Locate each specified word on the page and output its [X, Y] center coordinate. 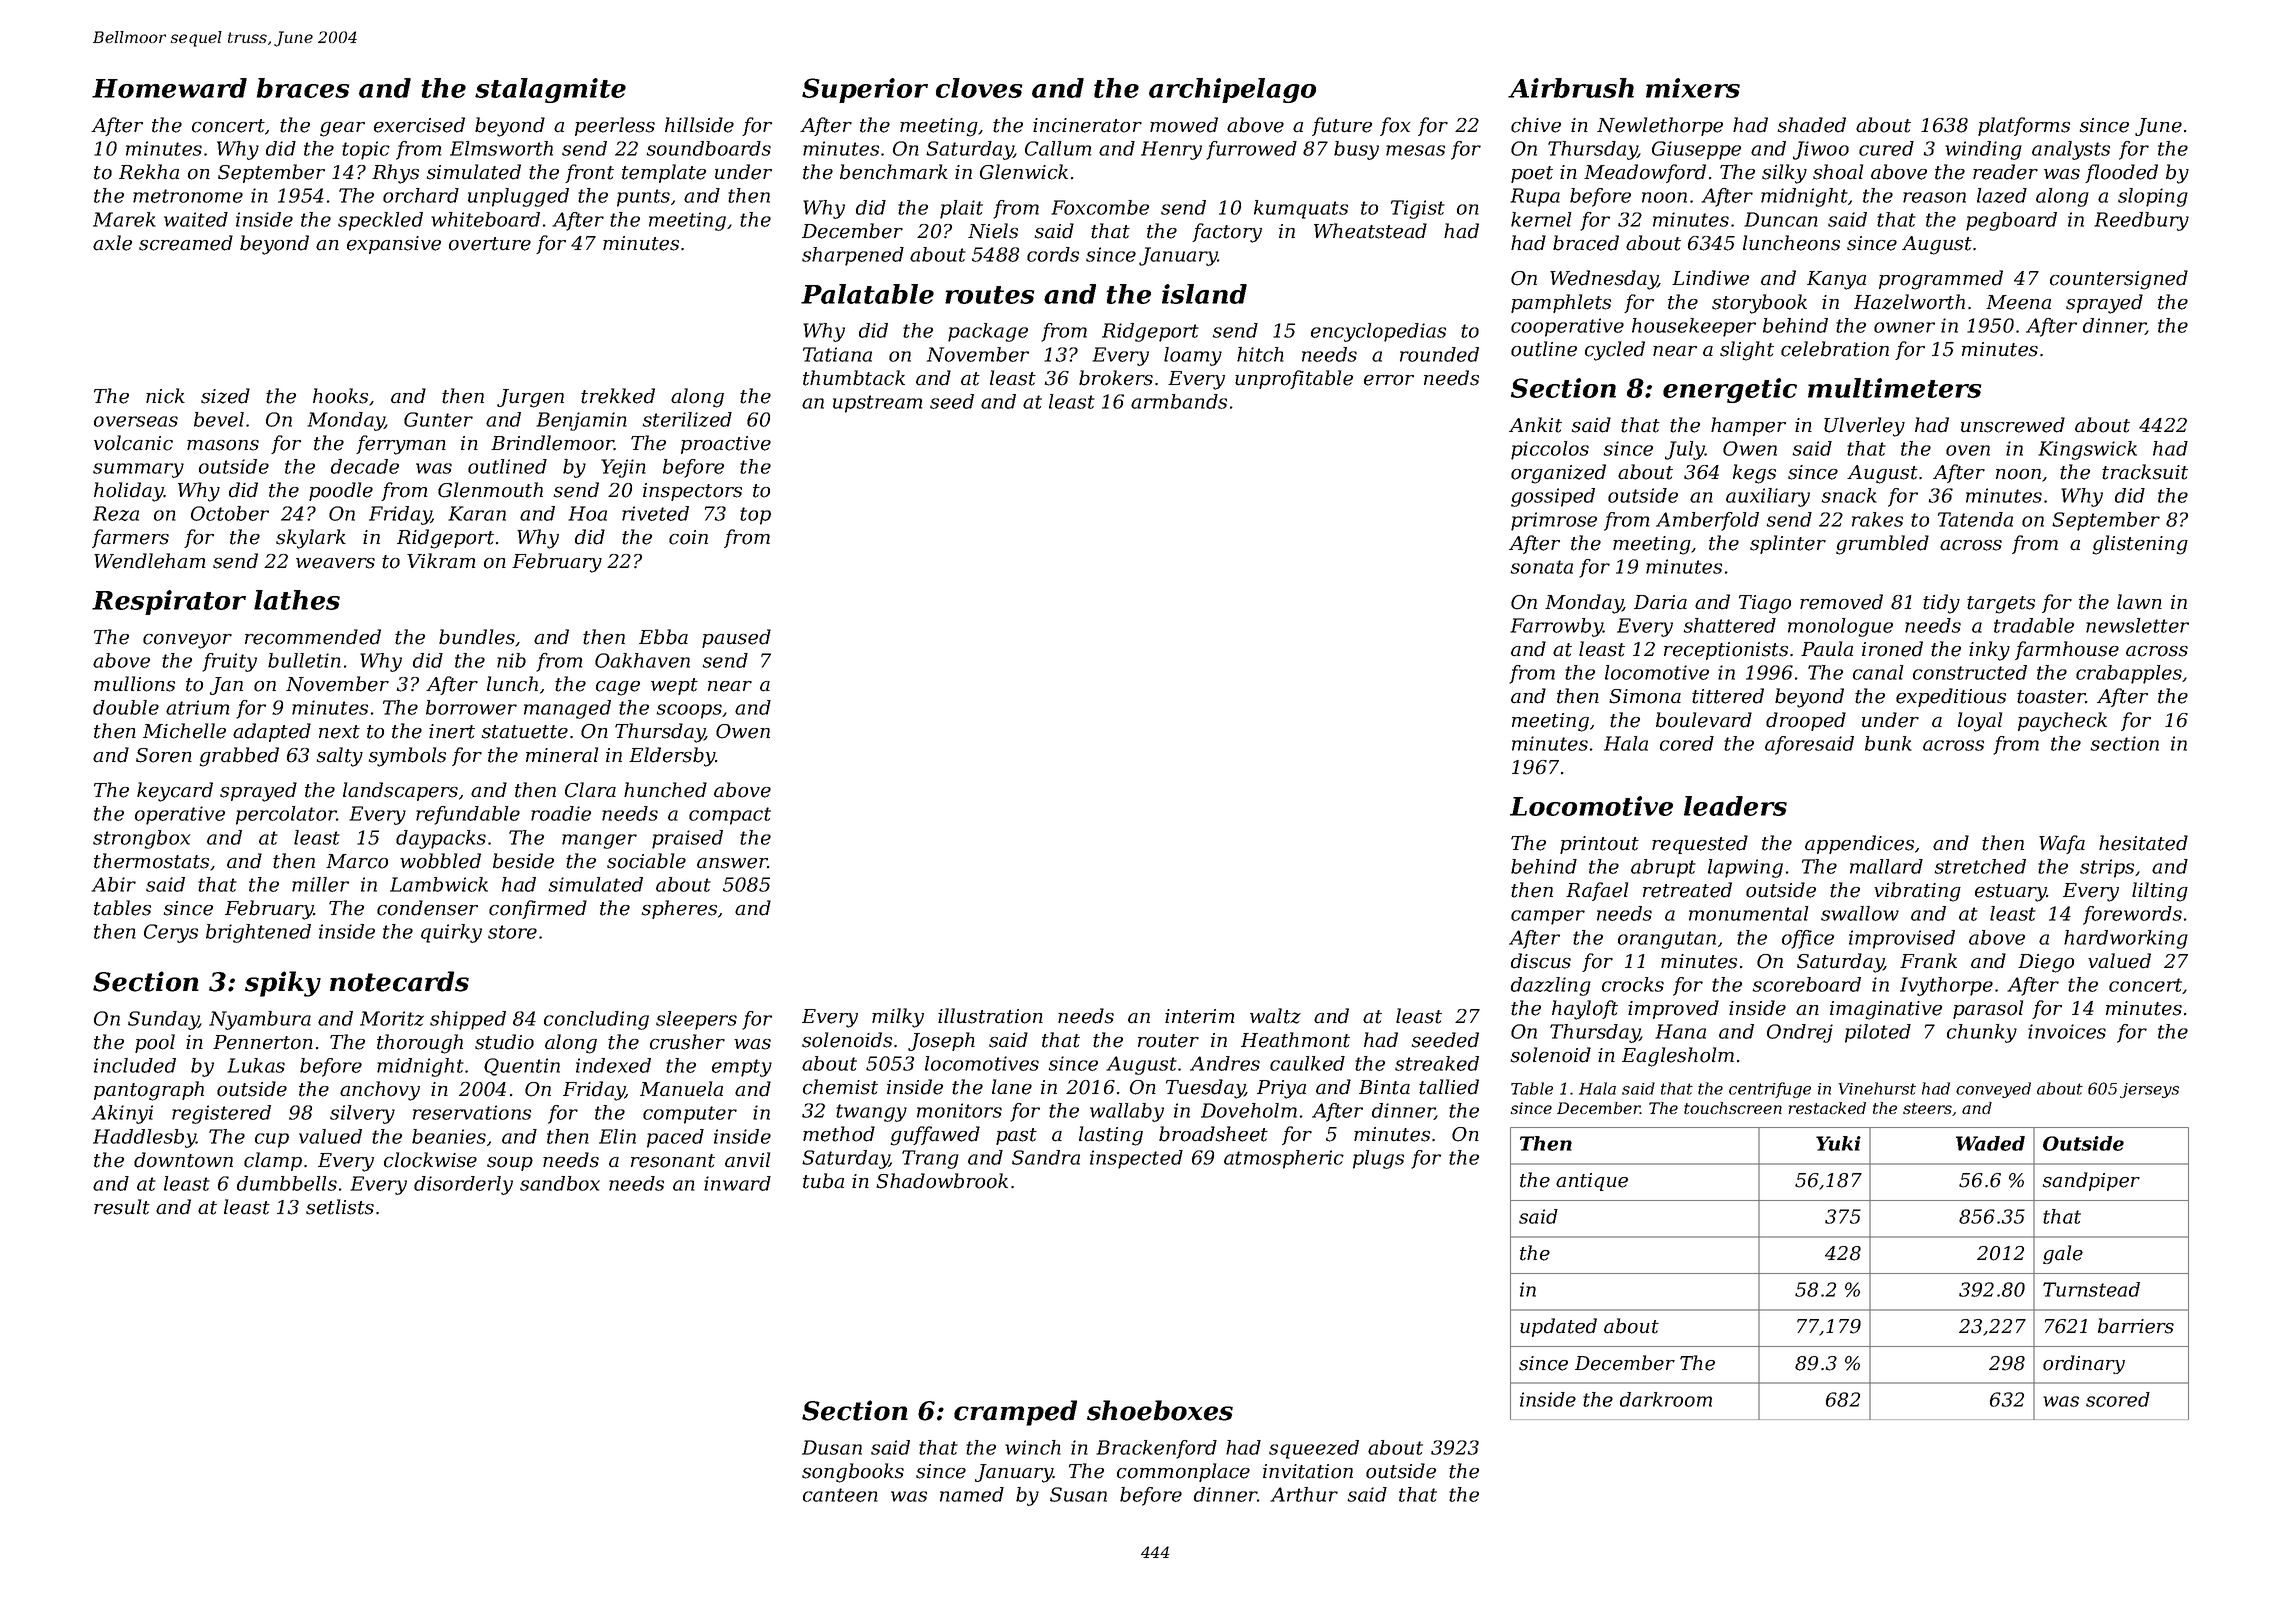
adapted [272, 732]
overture [490, 244]
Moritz [392, 1018]
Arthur [1304, 1494]
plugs [1378, 1159]
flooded [2121, 173]
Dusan [832, 1447]
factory [1227, 233]
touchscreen [1733, 1108]
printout [1599, 845]
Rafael [1597, 891]
